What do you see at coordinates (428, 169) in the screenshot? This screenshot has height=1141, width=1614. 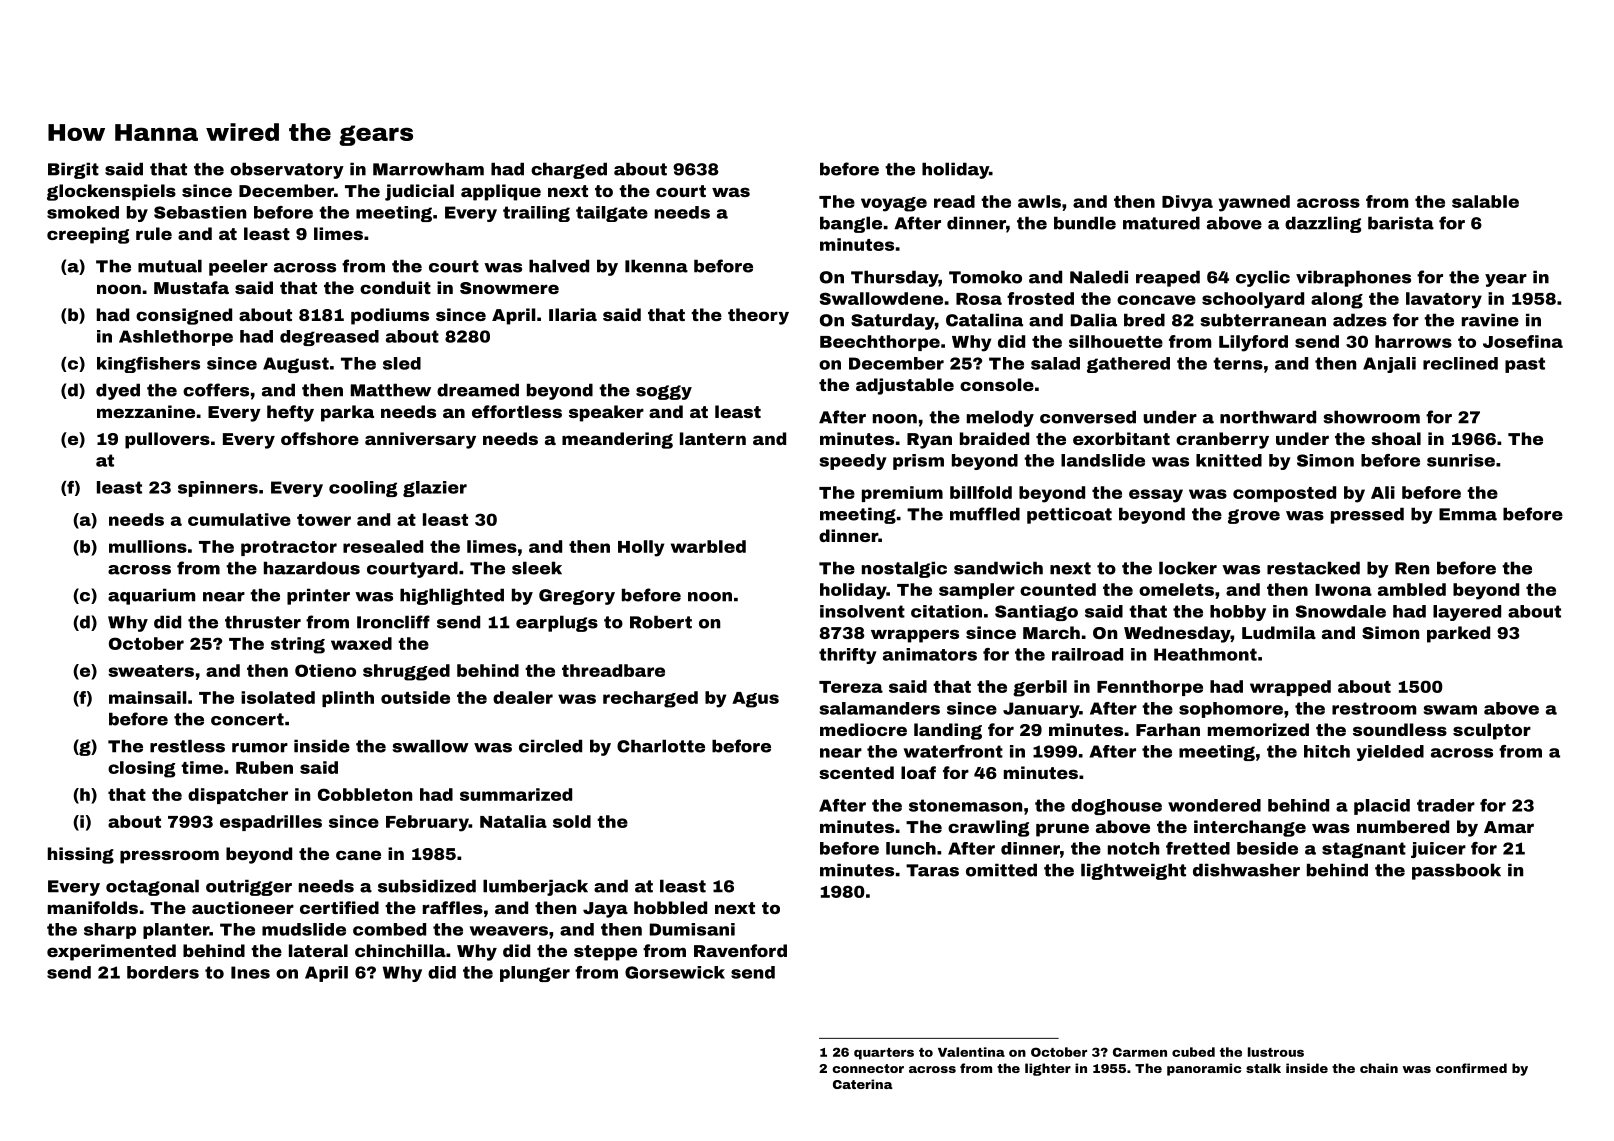 I see `Marrowham` at bounding box center [428, 169].
